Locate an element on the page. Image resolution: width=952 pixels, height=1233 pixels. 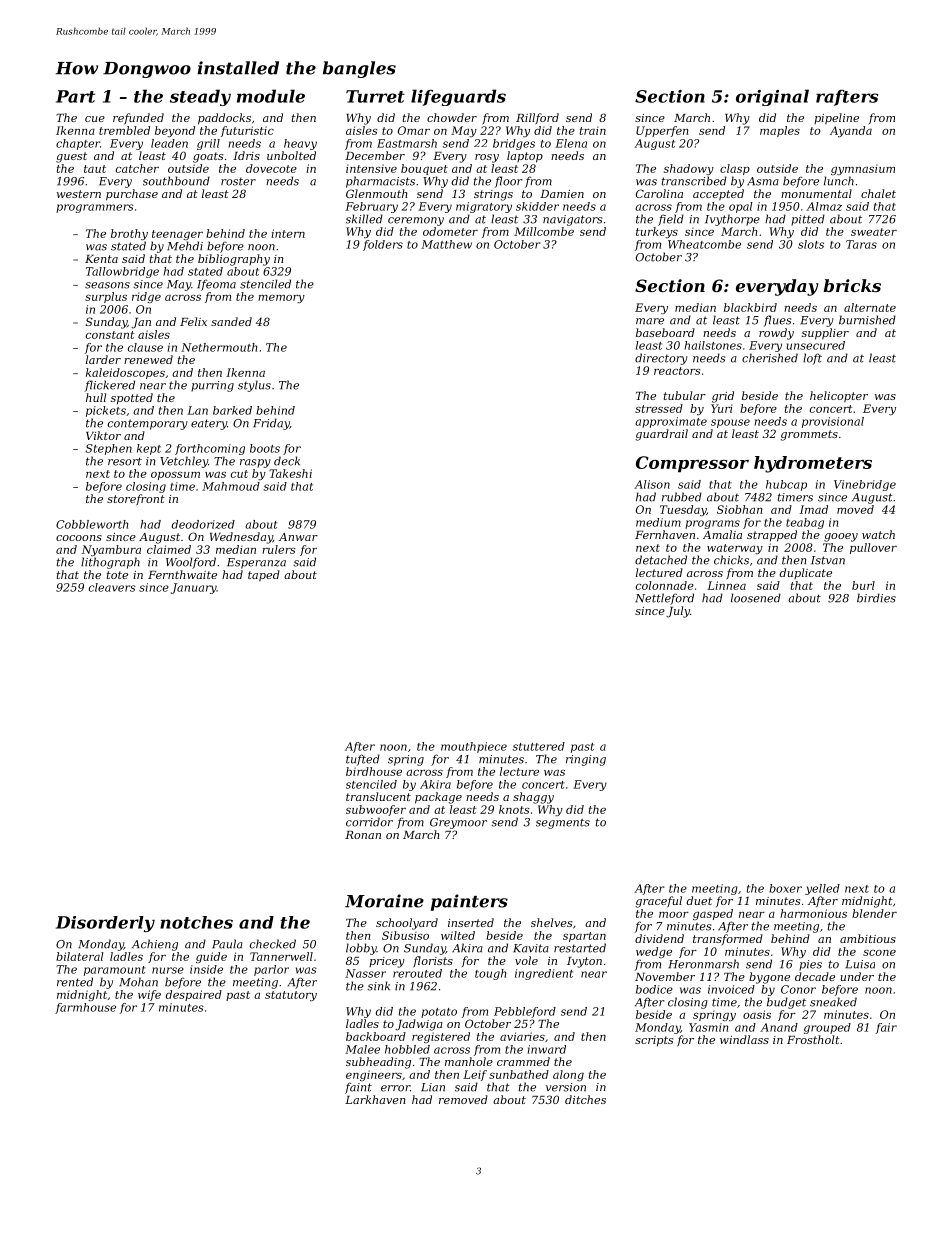
burl is located at coordinates (863, 585).
